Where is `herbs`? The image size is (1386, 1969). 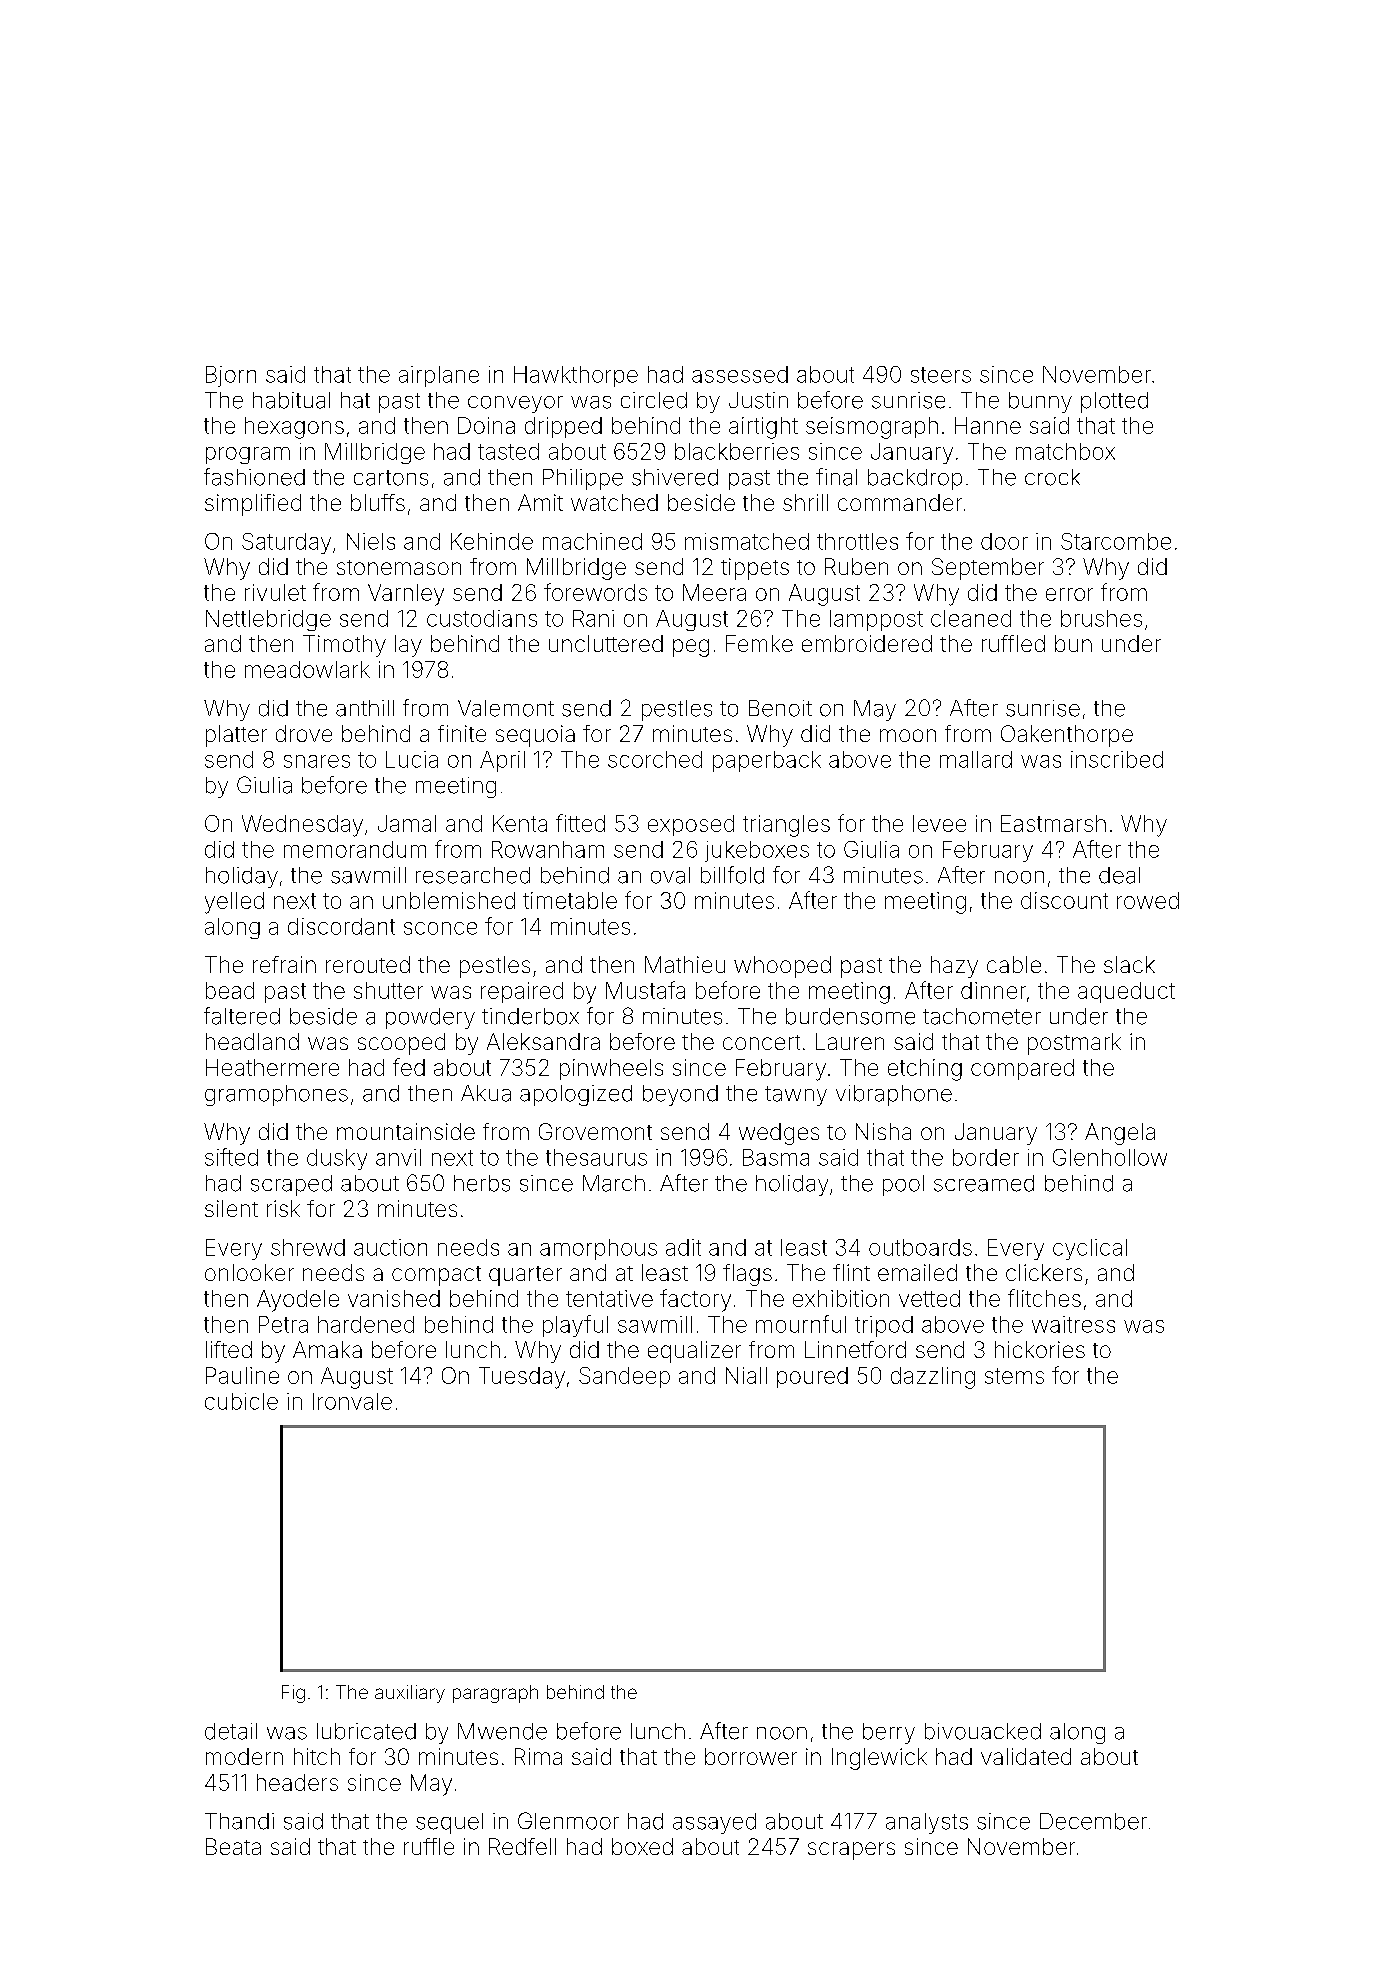
herbs is located at coordinates (482, 1183).
